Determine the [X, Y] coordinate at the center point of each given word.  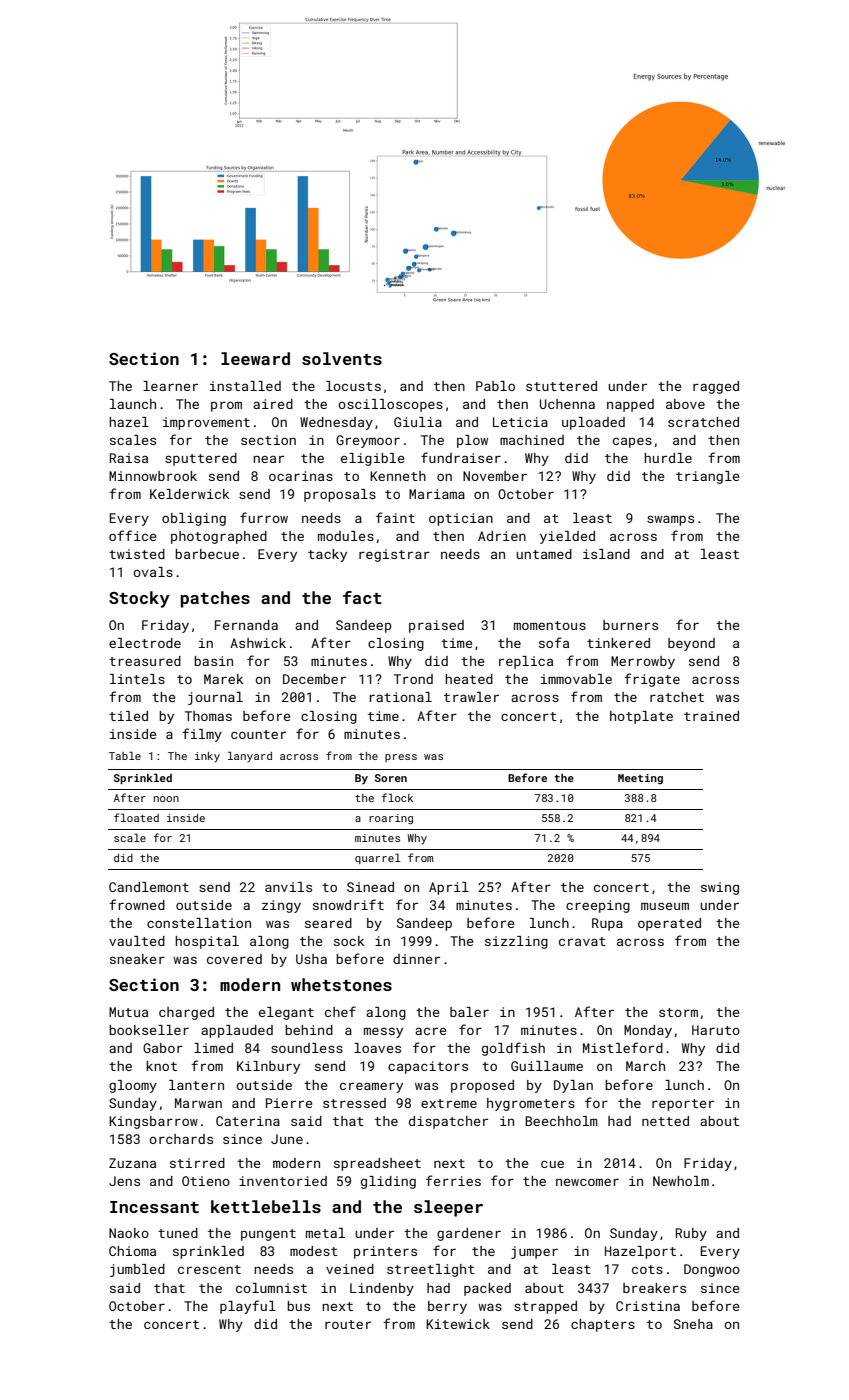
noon [166, 799]
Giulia [418, 422]
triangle [708, 477]
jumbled [137, 1270]
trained [711, 716]
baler [469, 1012]
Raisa [129, 458]
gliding [388, 1182]
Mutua [128, 1012]
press [401, 758]
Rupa [607, 924]
